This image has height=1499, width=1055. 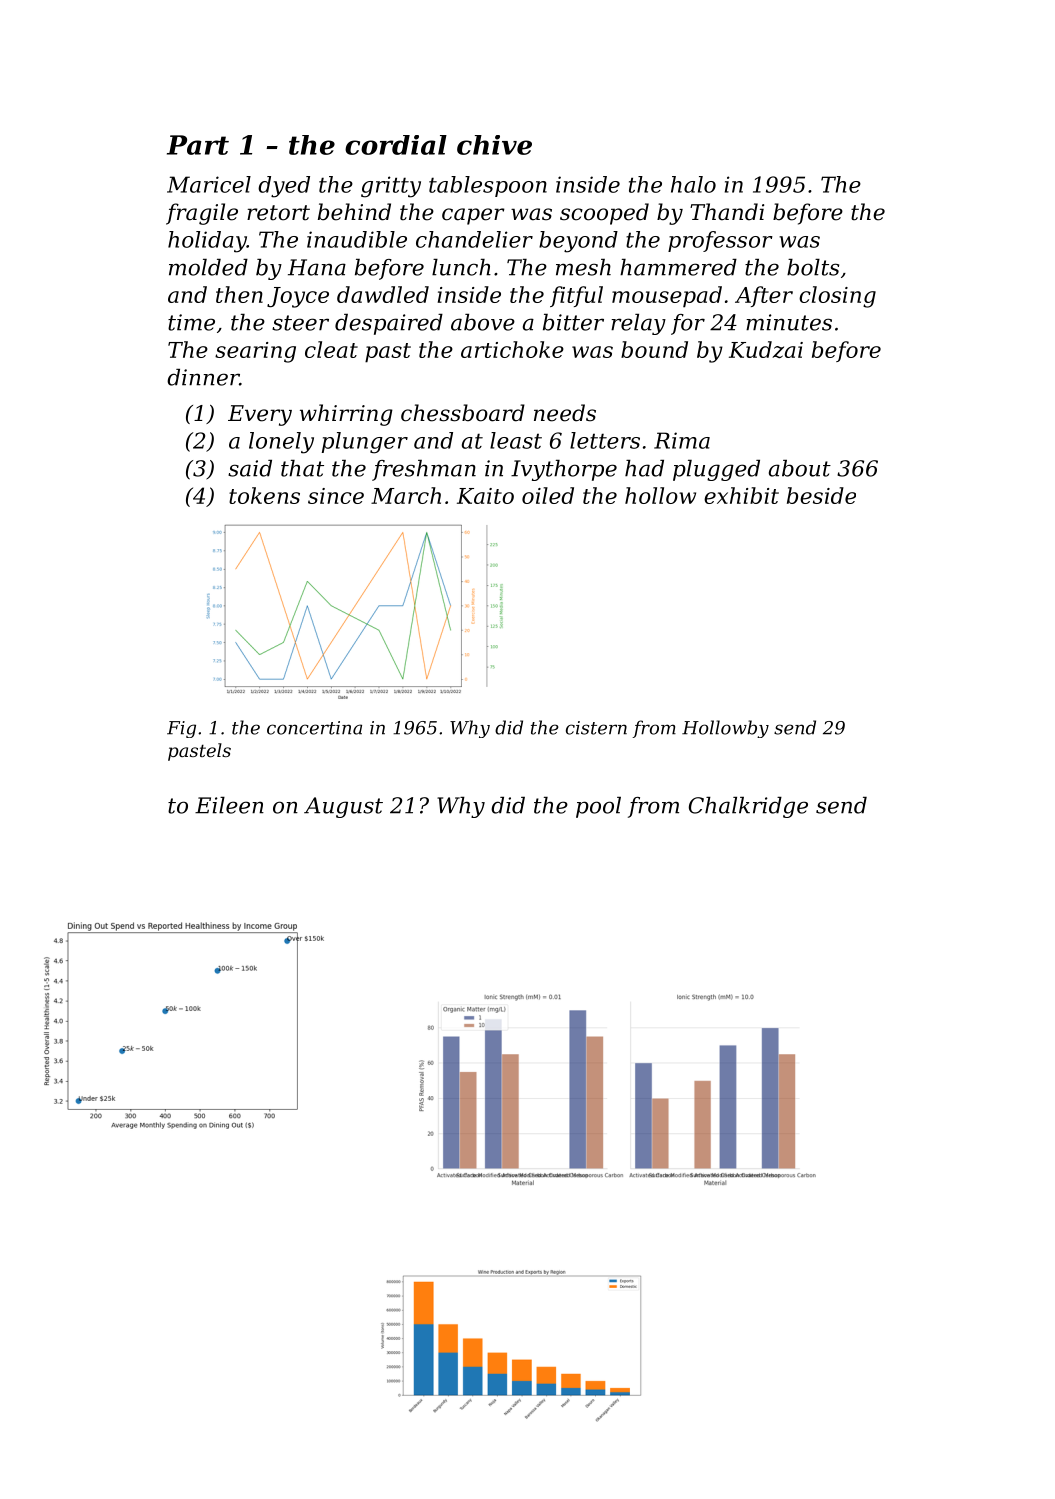 I want to click on pool, so click(x=598, y=807).
